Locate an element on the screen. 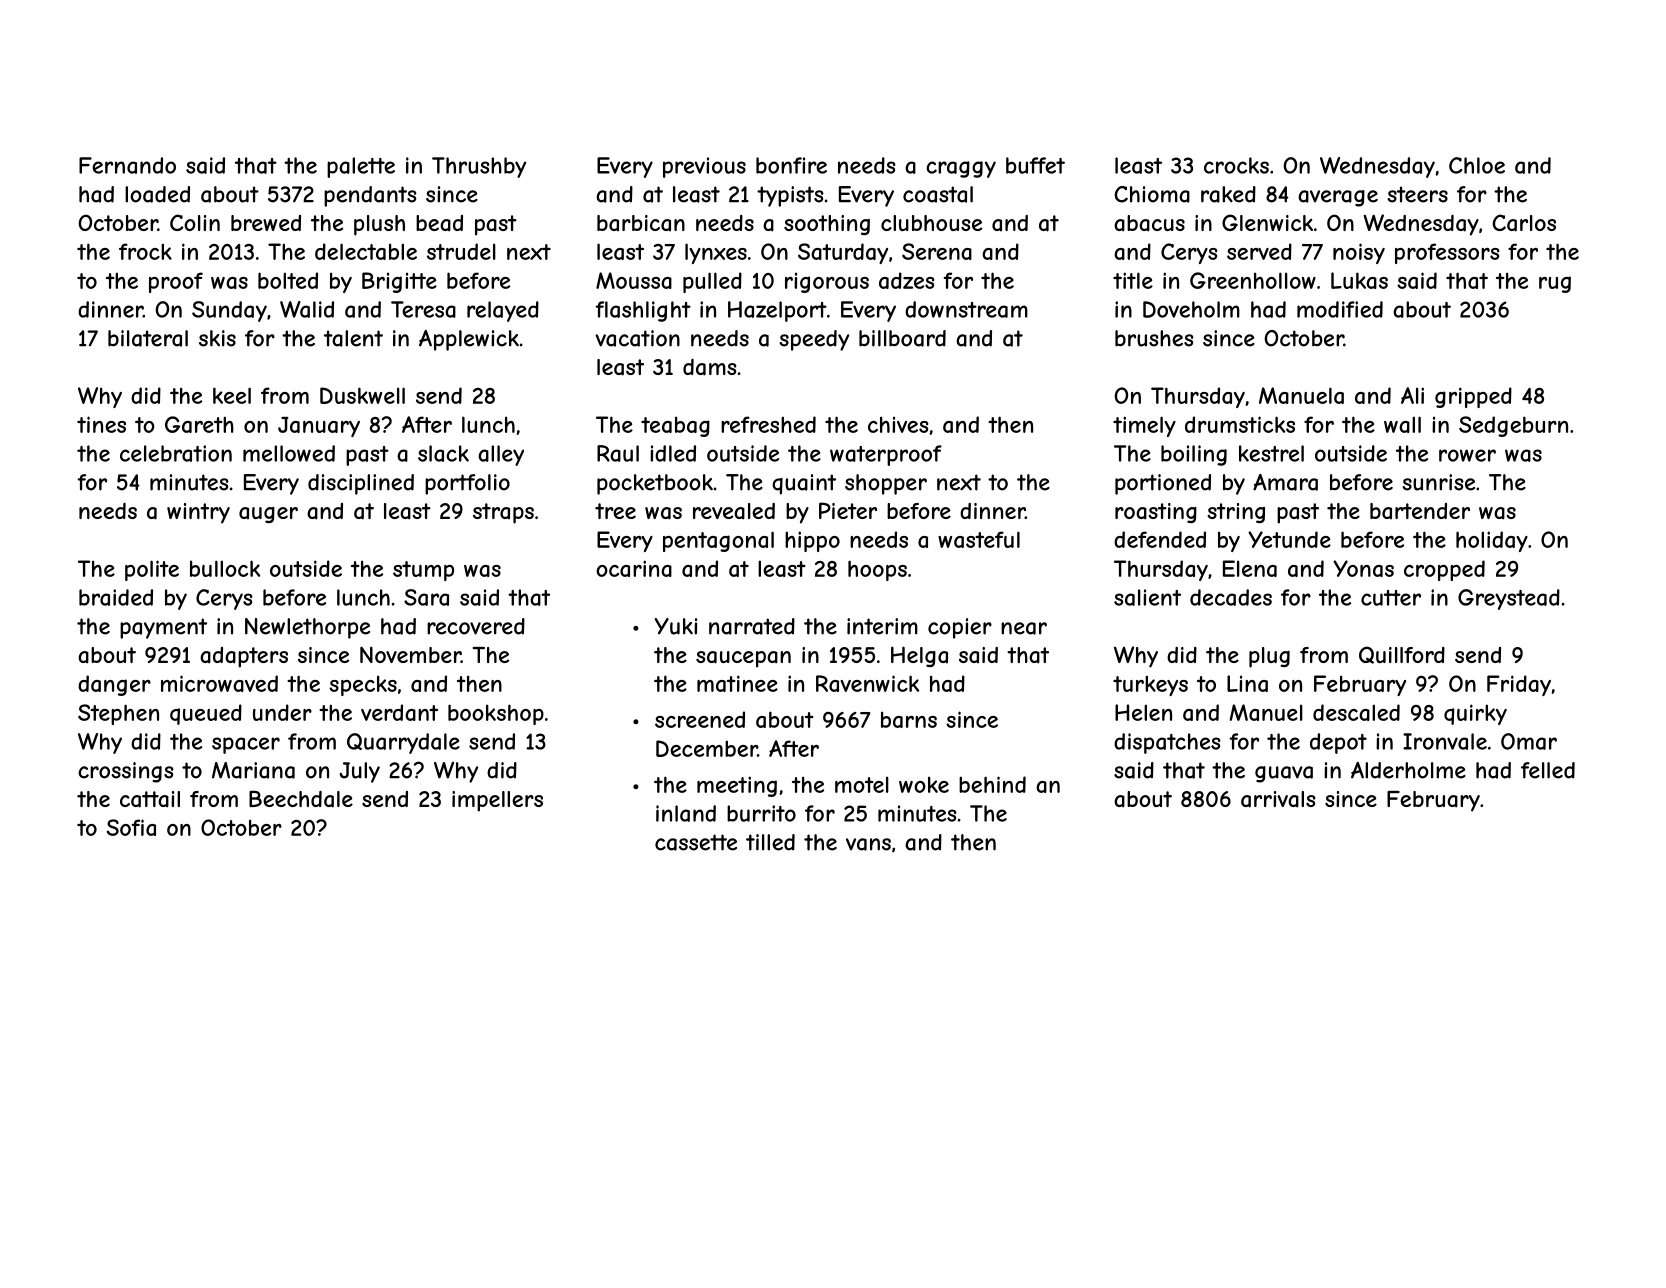  previous is located at coordinates (704, 167).
